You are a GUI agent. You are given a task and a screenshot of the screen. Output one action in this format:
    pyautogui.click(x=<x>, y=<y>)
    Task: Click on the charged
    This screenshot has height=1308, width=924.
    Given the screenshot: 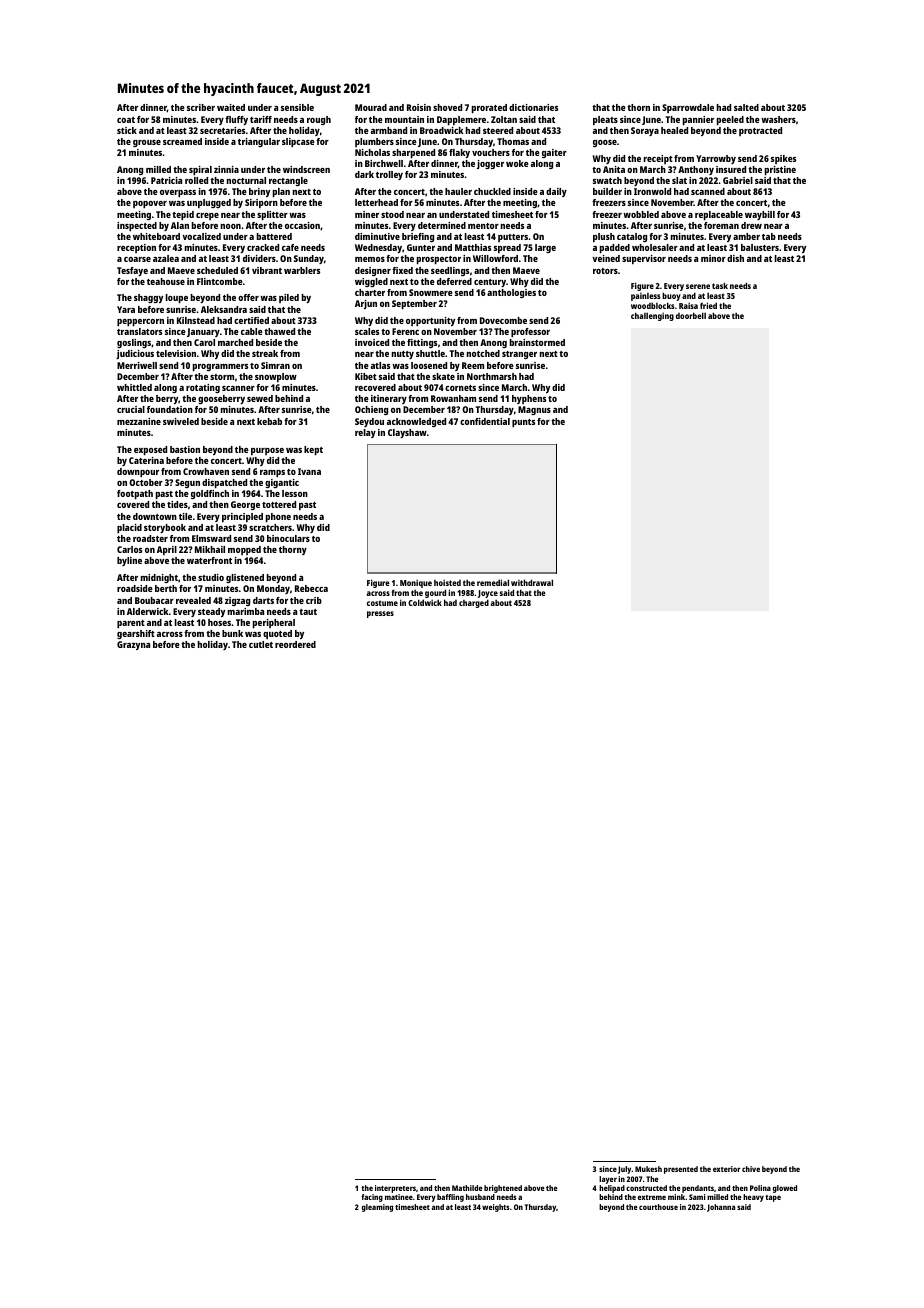 What is the action you would take?
    pyautogui.click(x=474, y=603)
